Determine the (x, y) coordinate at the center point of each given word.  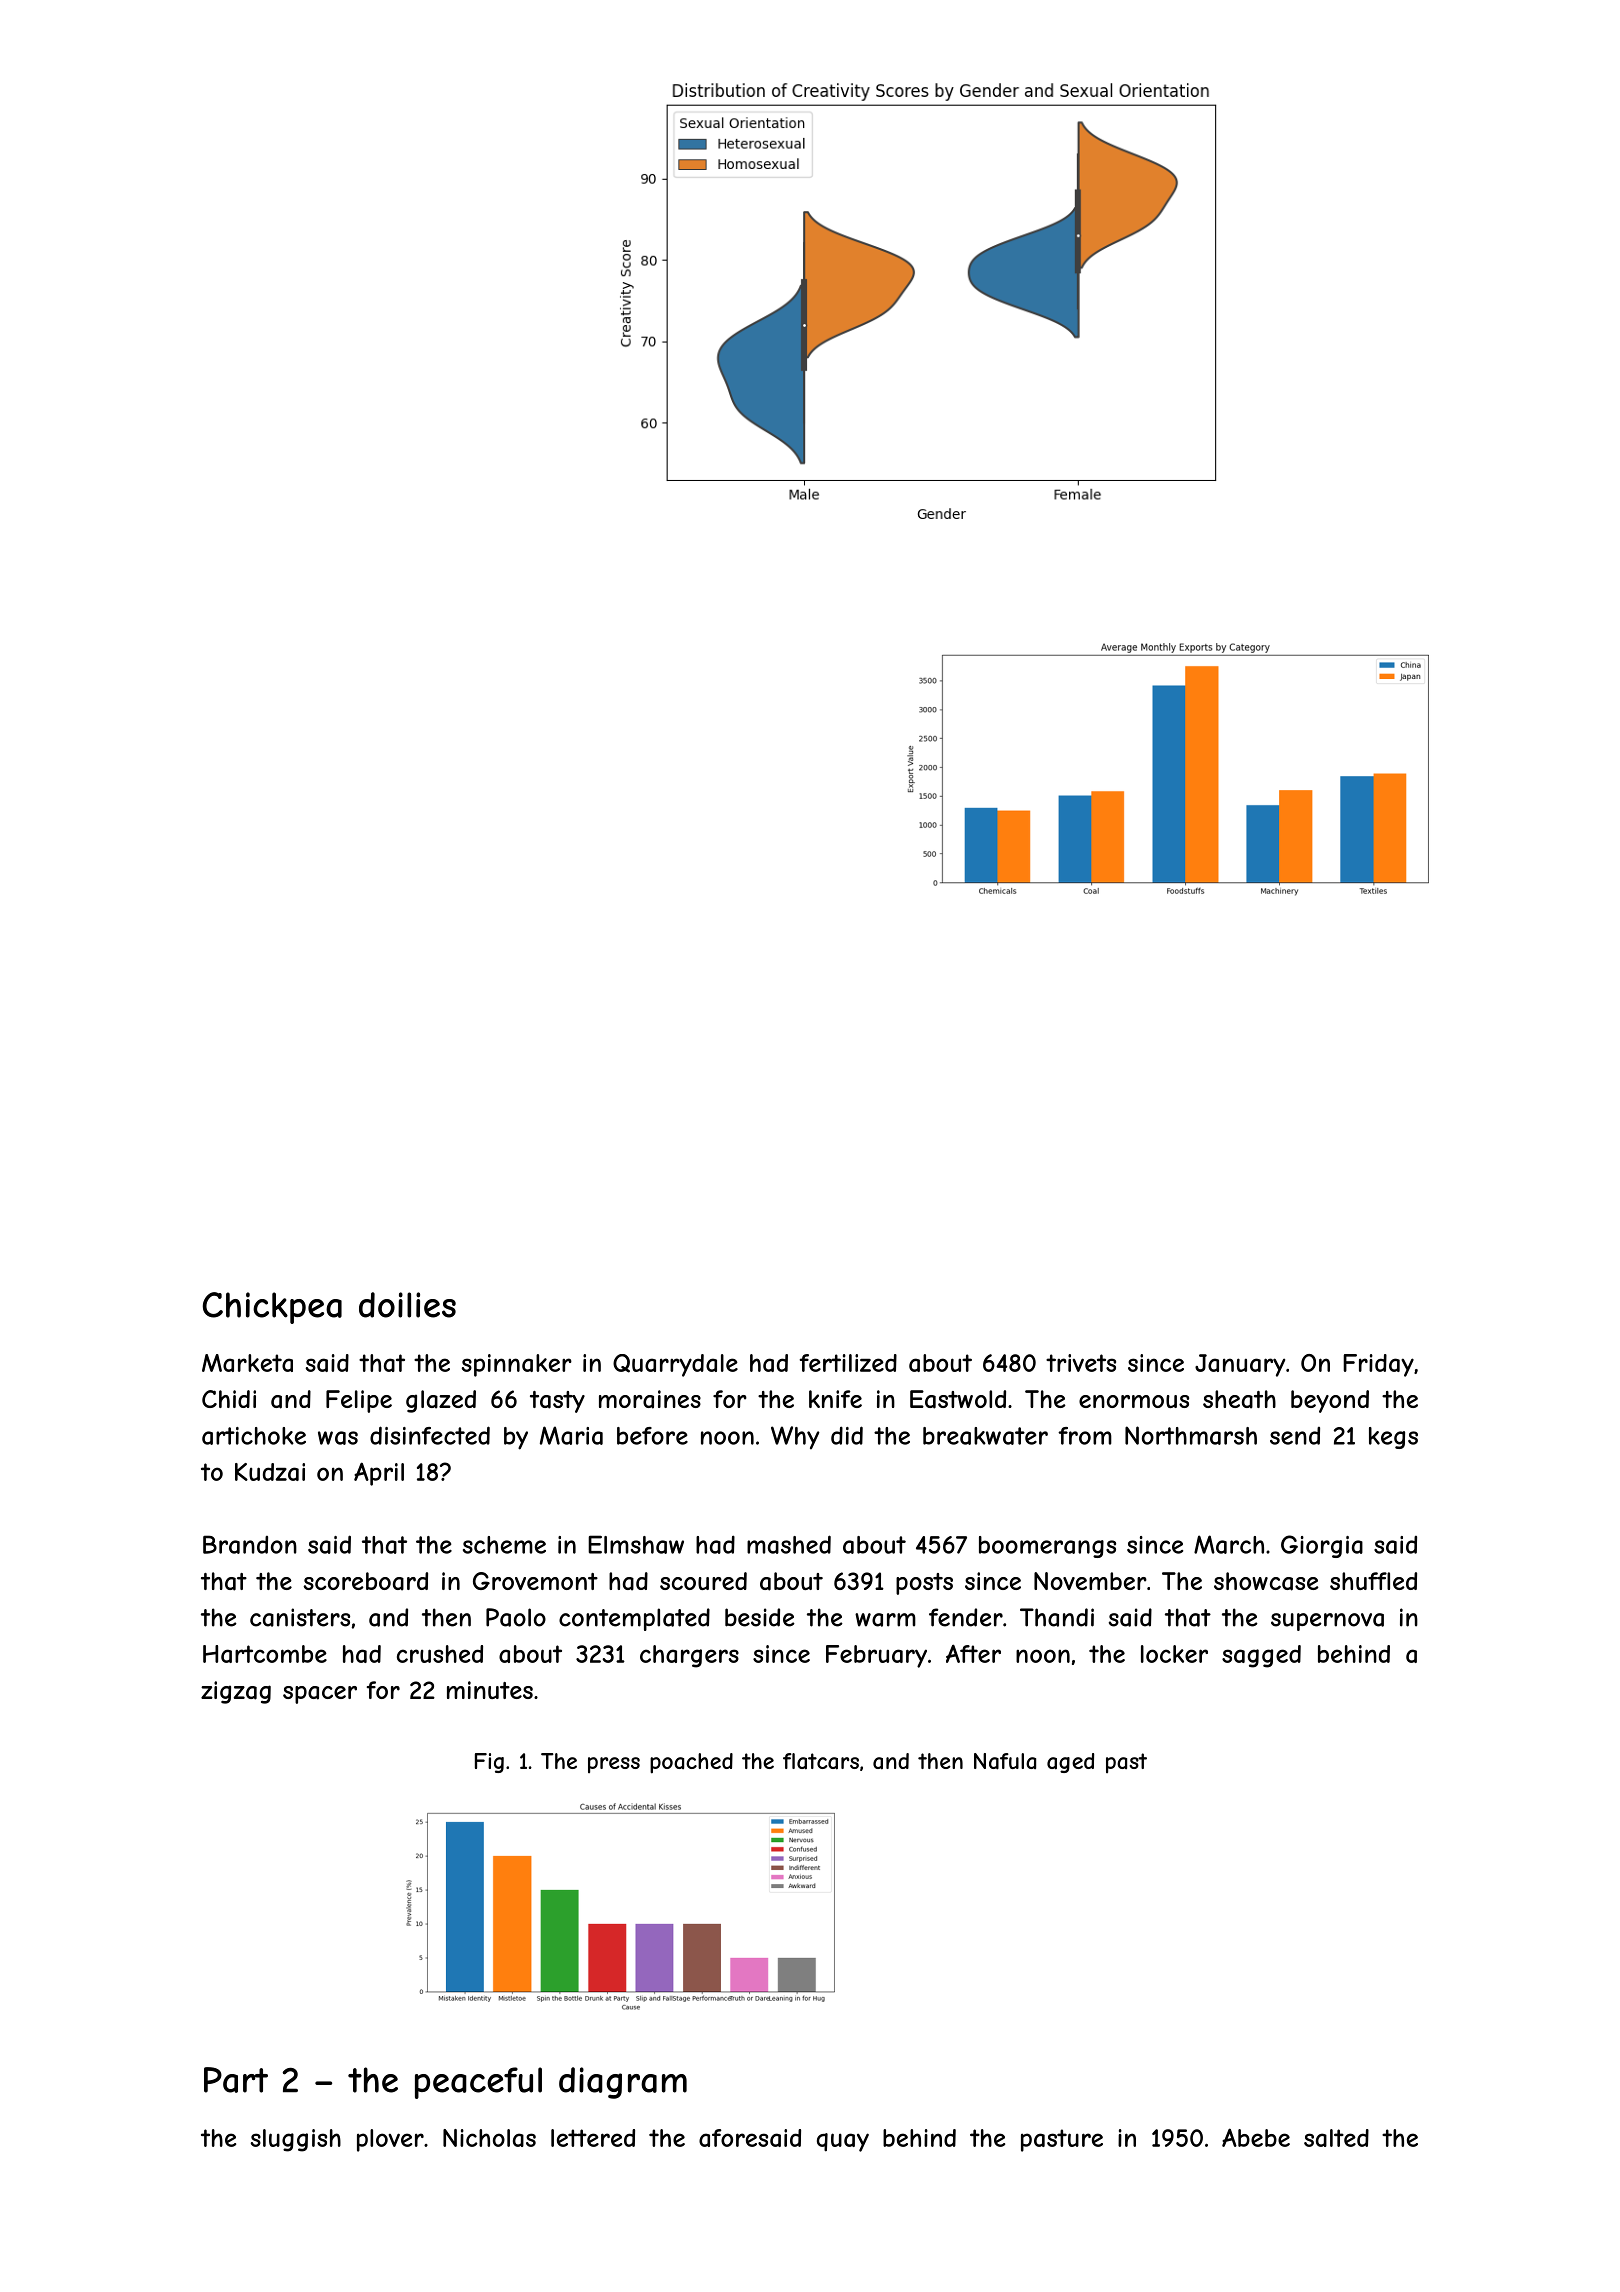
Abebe (1256, 2137)
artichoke (254, 1436)
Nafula (1005, 1761)
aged (1070, 1763)
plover (390, 2140)
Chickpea (272, 1308)
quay (843, 2142)
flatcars (821, 1761)
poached (691, 1763)
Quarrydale (675, 1365)
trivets (1081, 1363)
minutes (490, 1690)
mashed (789, 1544)
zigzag (236, 1692)
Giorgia (1322, 1546)
